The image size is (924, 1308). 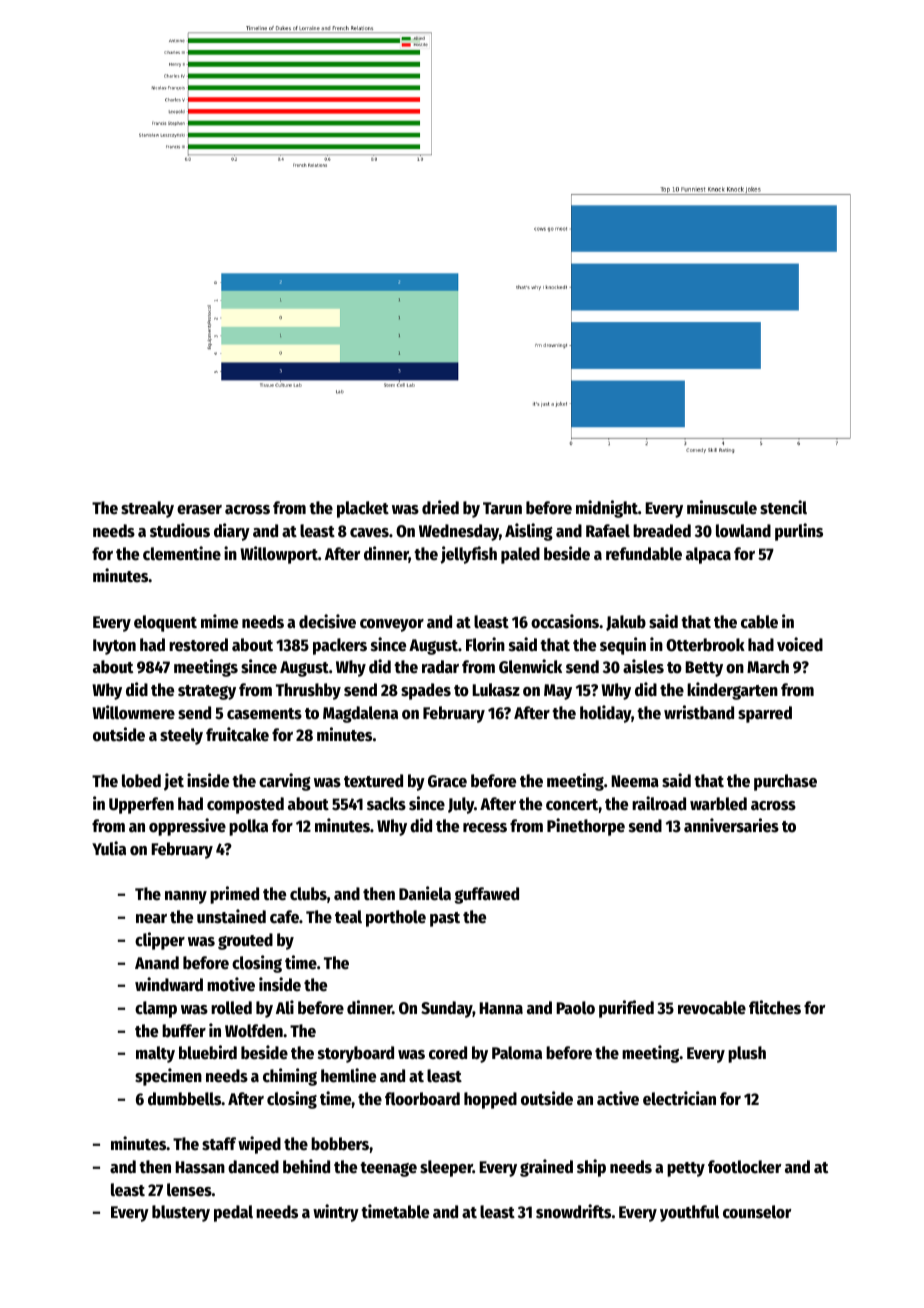 I want to click on paled, so click(x=520, y=555).
